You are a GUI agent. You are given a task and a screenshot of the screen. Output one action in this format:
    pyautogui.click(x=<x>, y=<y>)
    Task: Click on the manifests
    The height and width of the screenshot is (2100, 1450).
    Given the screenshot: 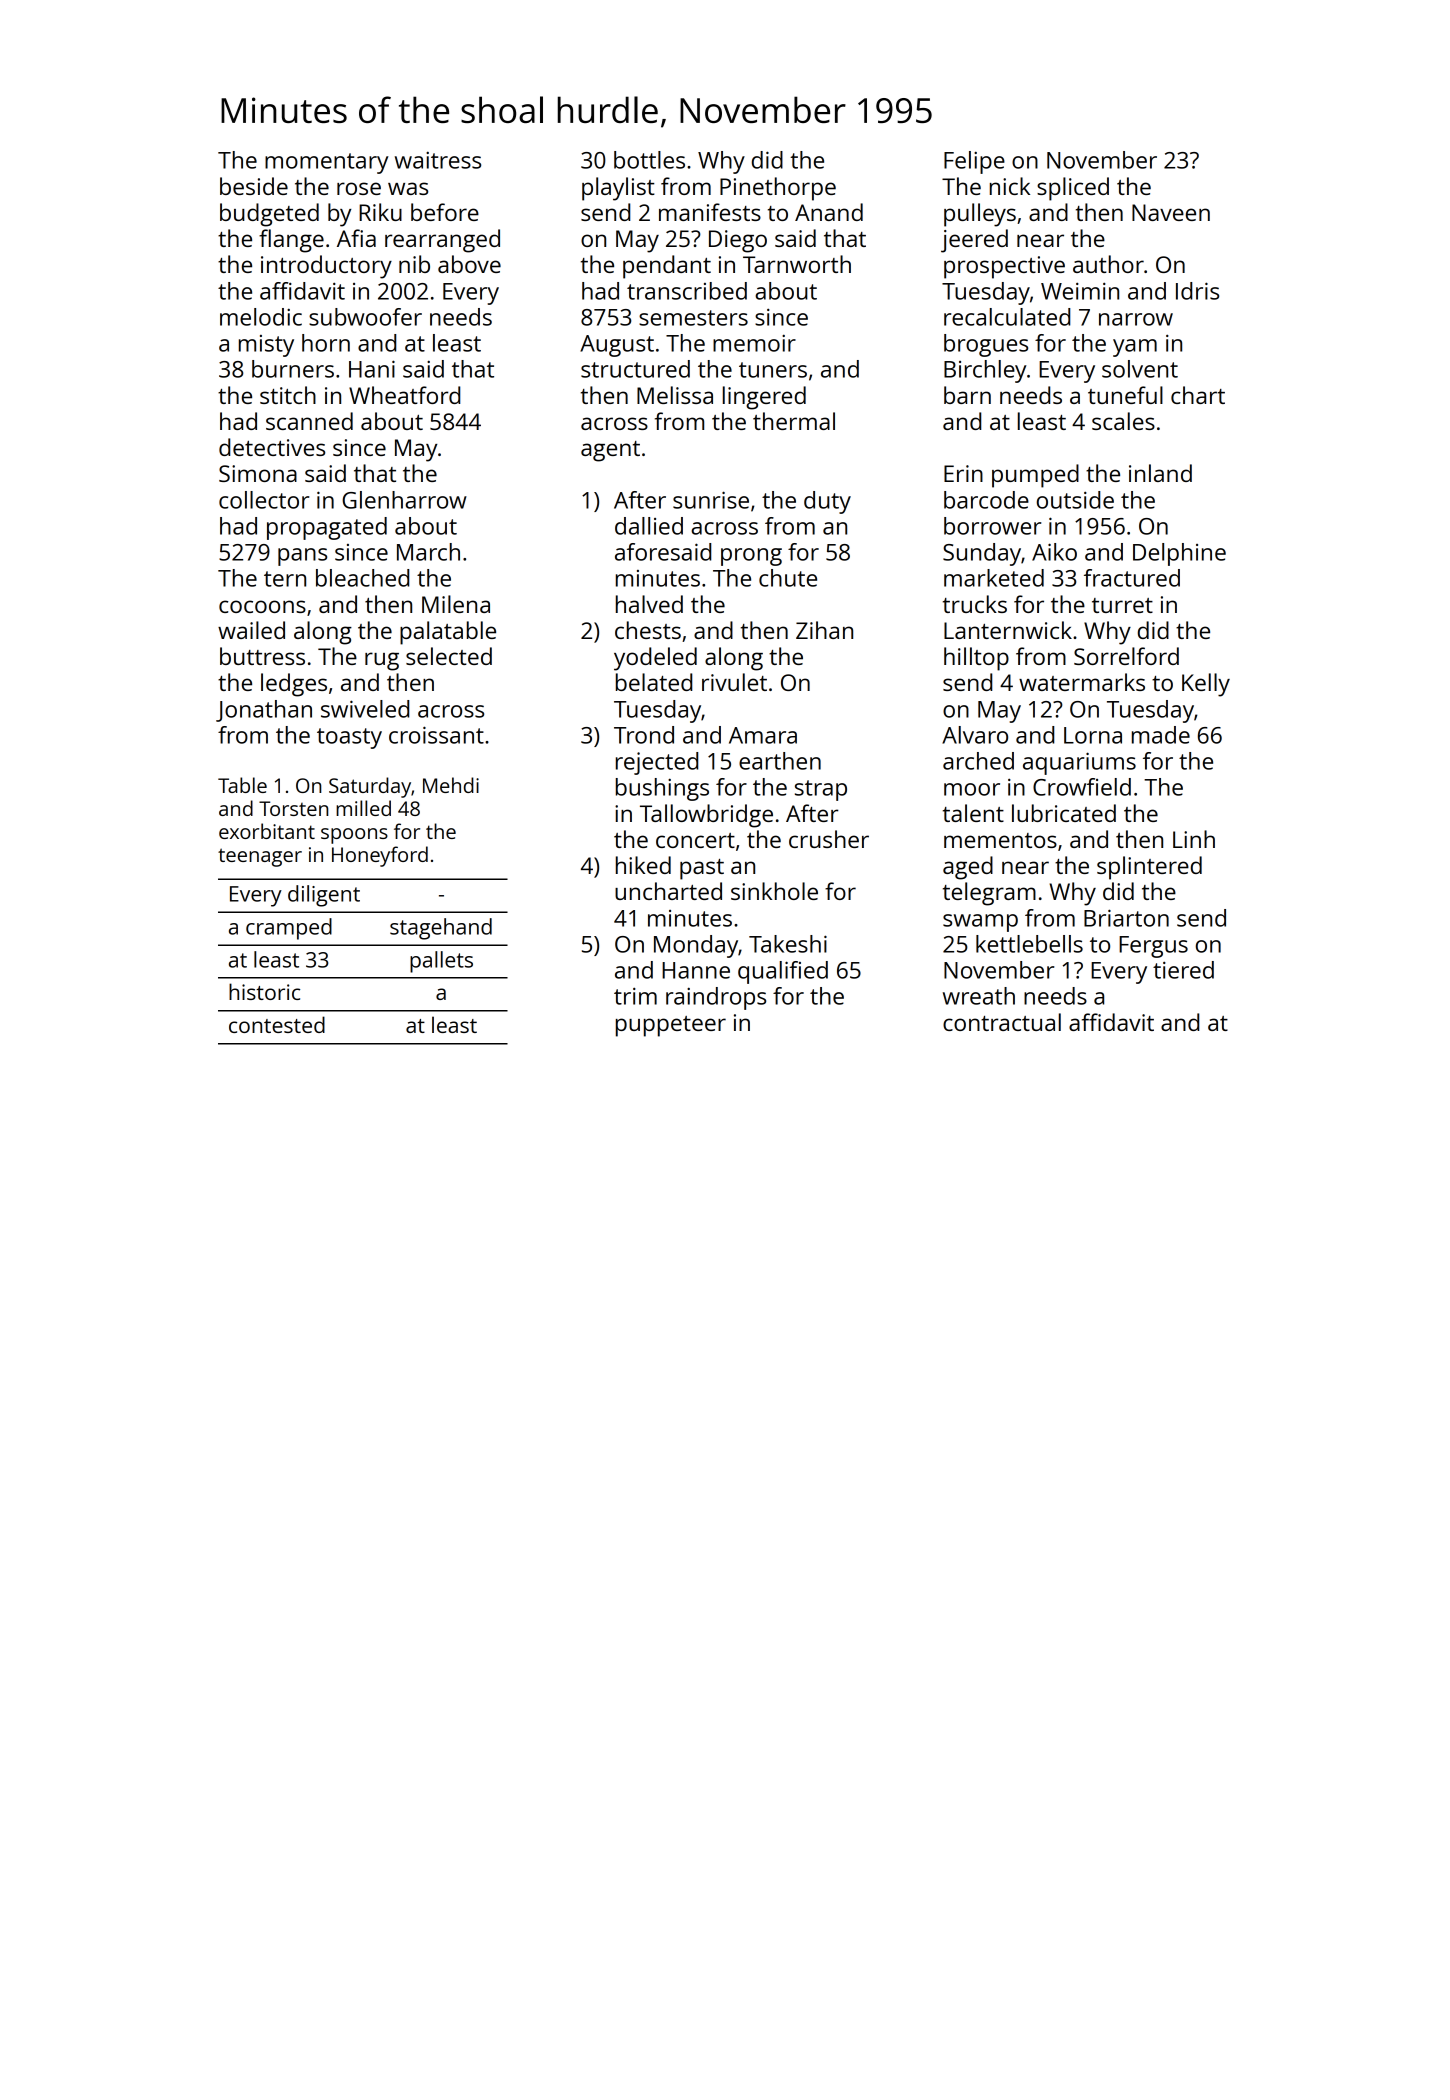 What is the action you would take?
    pyautogui.click(x=710, y=212)
